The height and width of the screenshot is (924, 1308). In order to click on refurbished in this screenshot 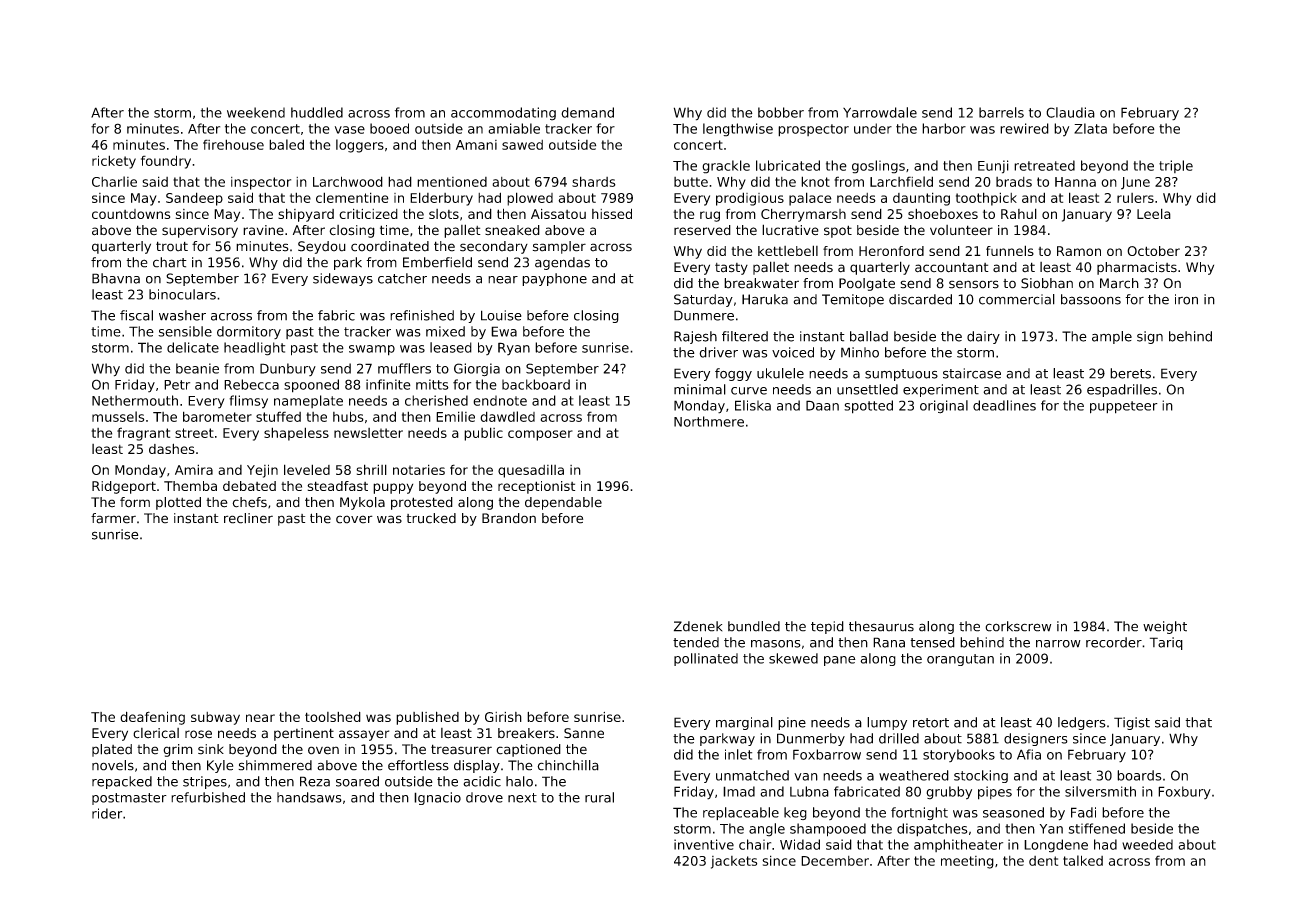, I will do `click(208, 797)`.
